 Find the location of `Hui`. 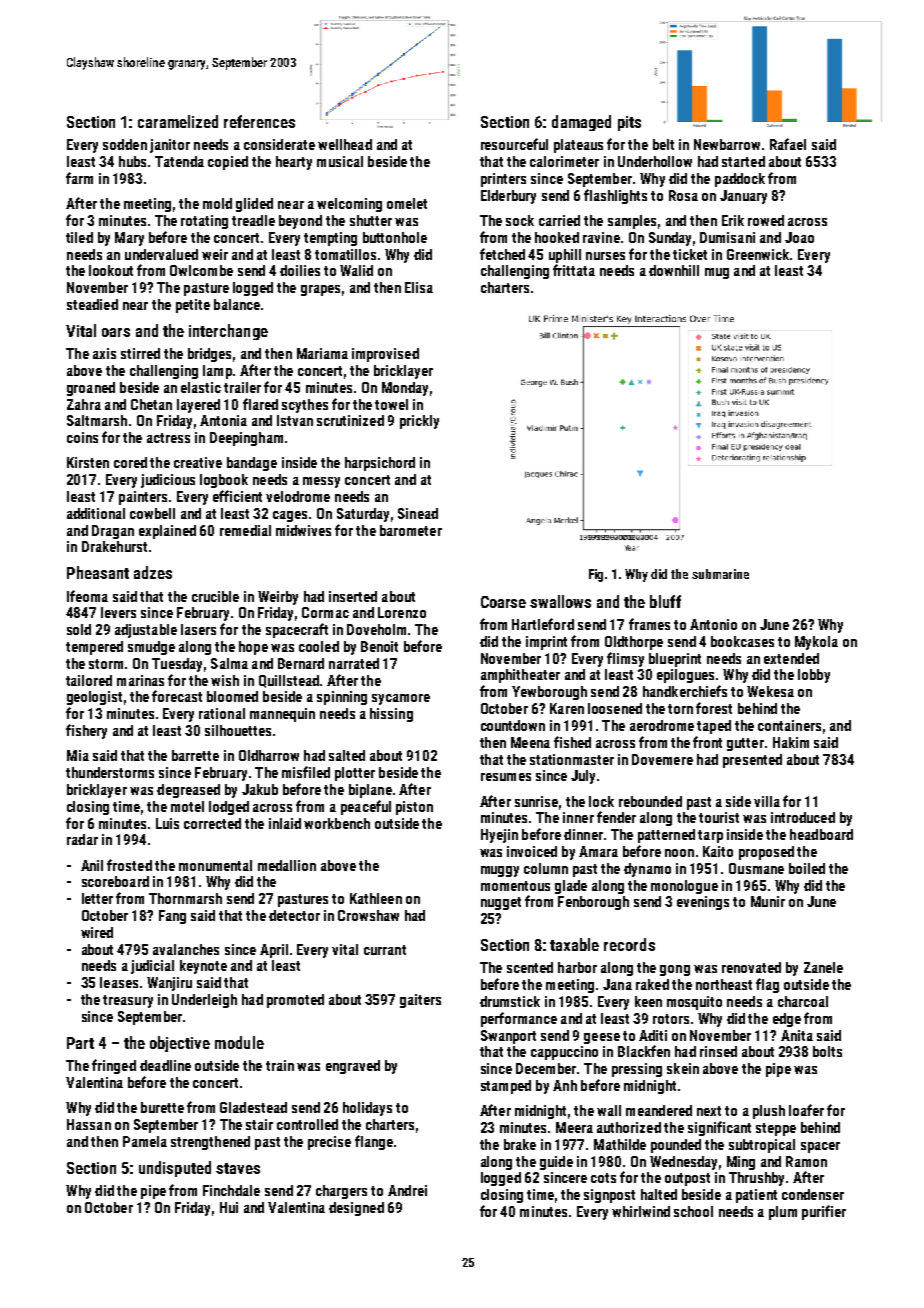

Hui is located at coordinates (229, 1207).
